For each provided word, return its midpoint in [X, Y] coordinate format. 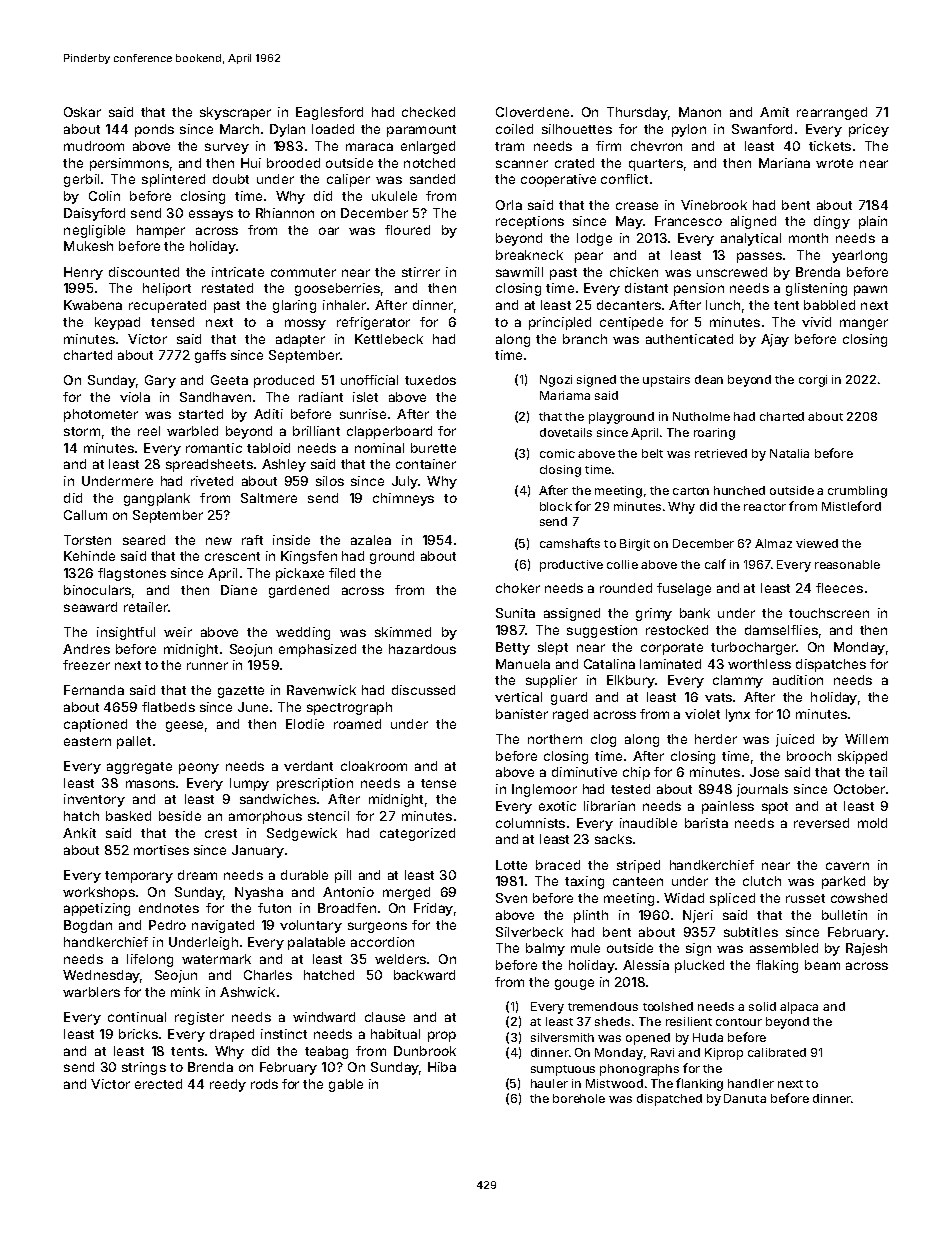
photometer [101, 415]
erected [158, 1084]
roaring [714, 434]
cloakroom [374, 766]
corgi [813, 381]
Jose [764, 772]
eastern [87, 741]
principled [560, 323]
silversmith [562, 1037]
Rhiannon [285, 213]
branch [585, 339]
